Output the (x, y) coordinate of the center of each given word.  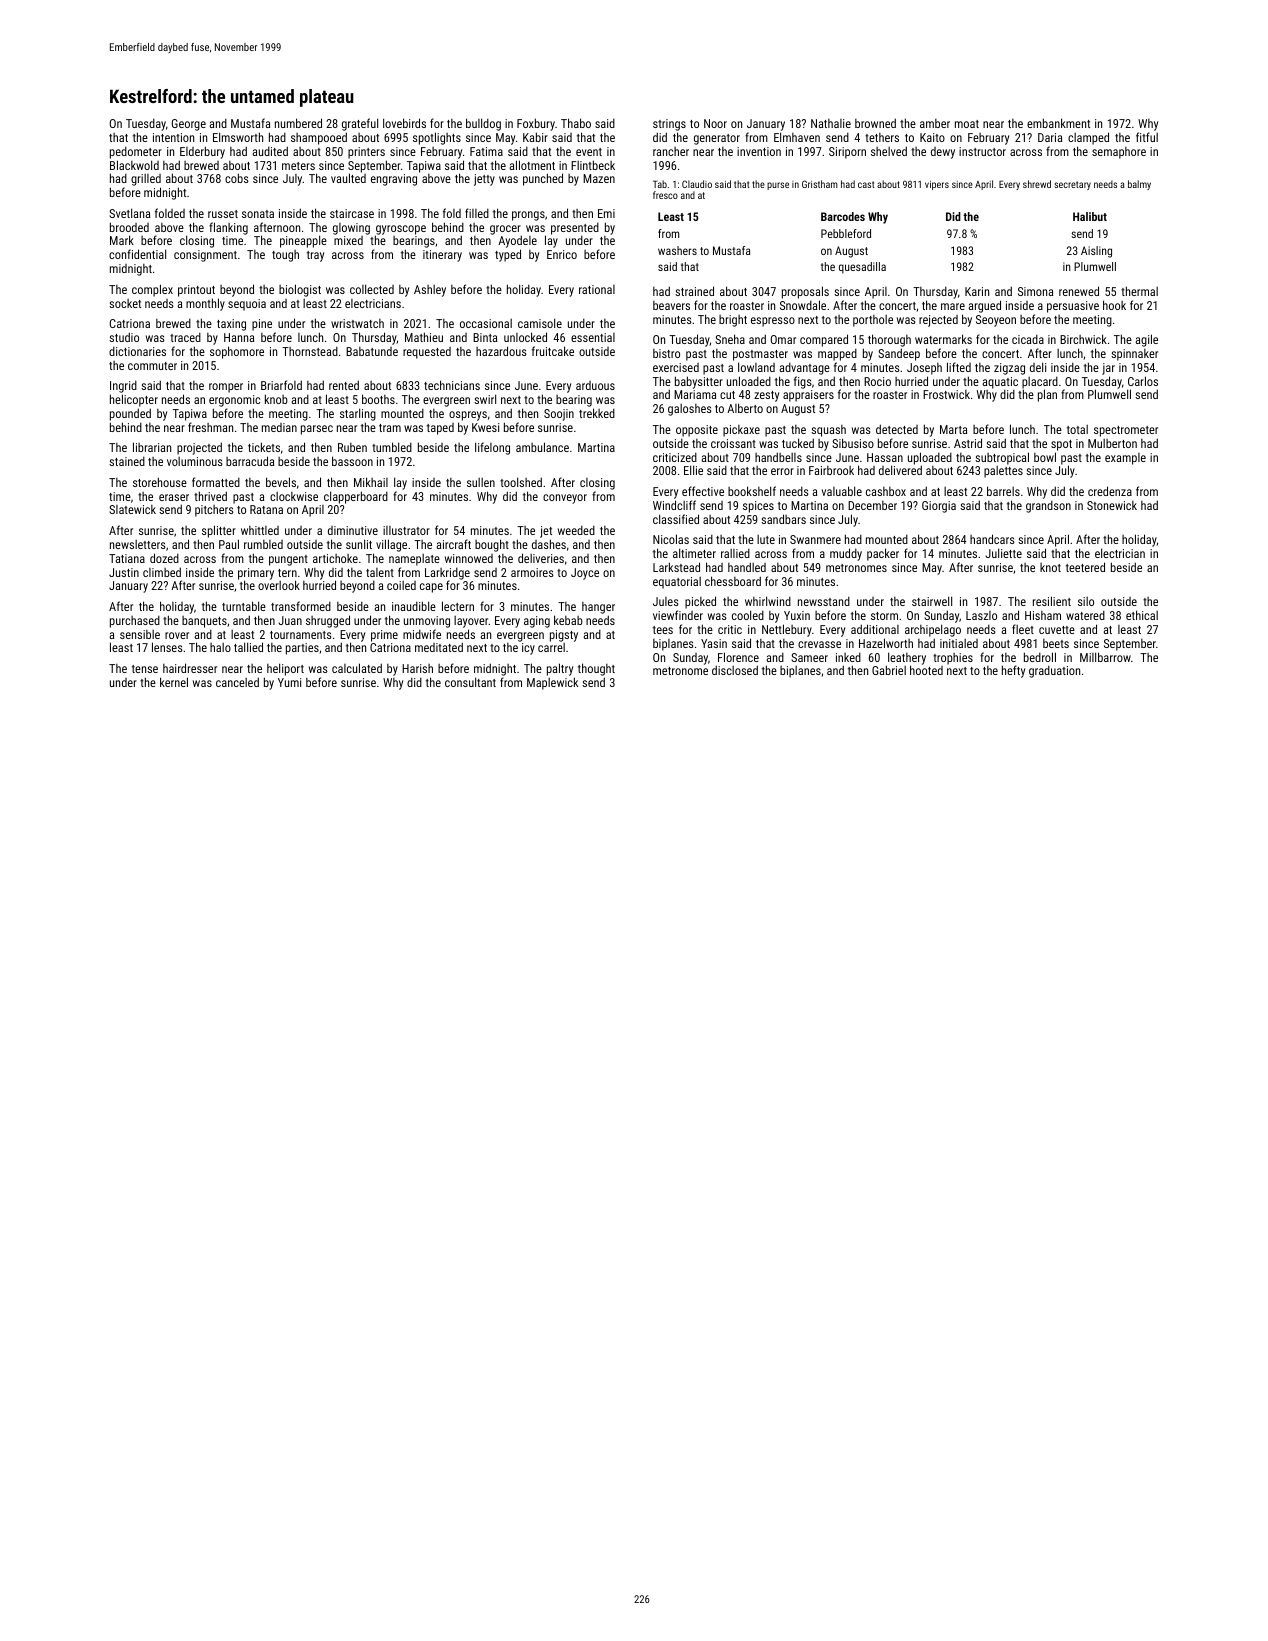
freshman (210, 427)
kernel (174, 682)
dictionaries (137, 351)
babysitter (699, 382)
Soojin (559, 415)
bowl (1045, 457)
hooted (926, 670)
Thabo (576, 123)
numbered (298, 123)
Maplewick (552, 683)
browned (875, 123)
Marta (953, 429)
